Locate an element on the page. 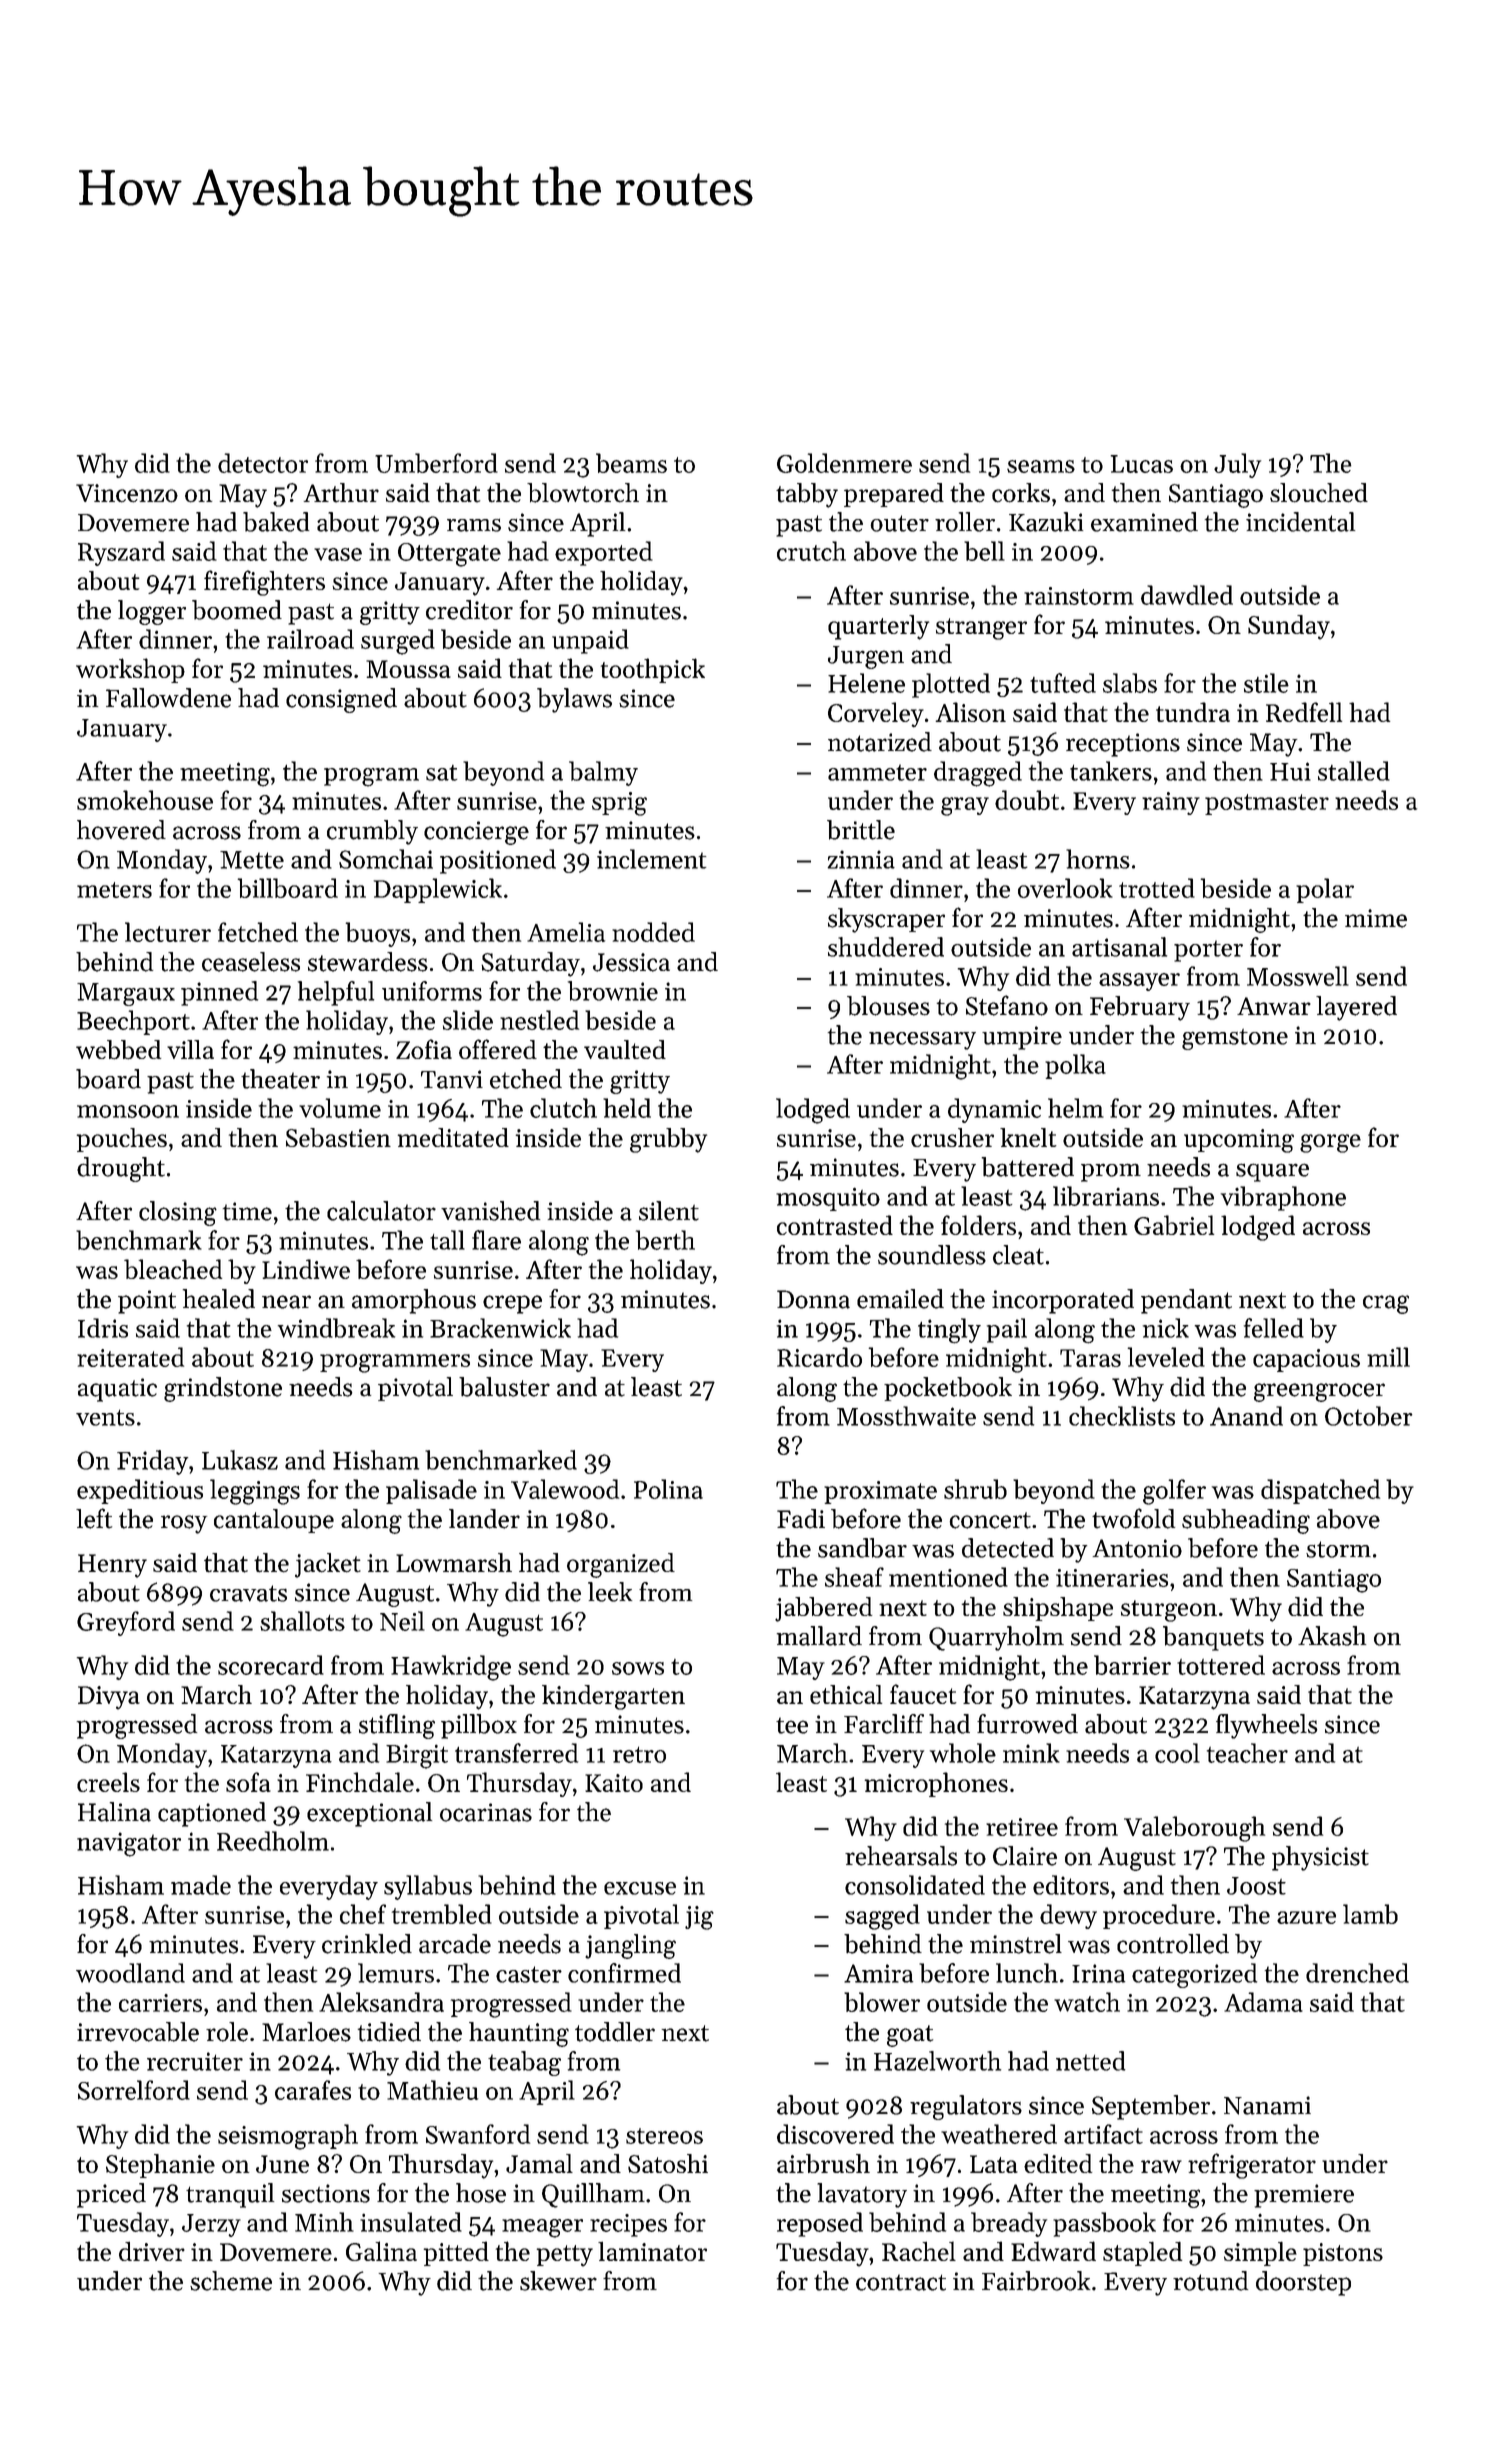  scheme is located at coordinates (231, 2281).
